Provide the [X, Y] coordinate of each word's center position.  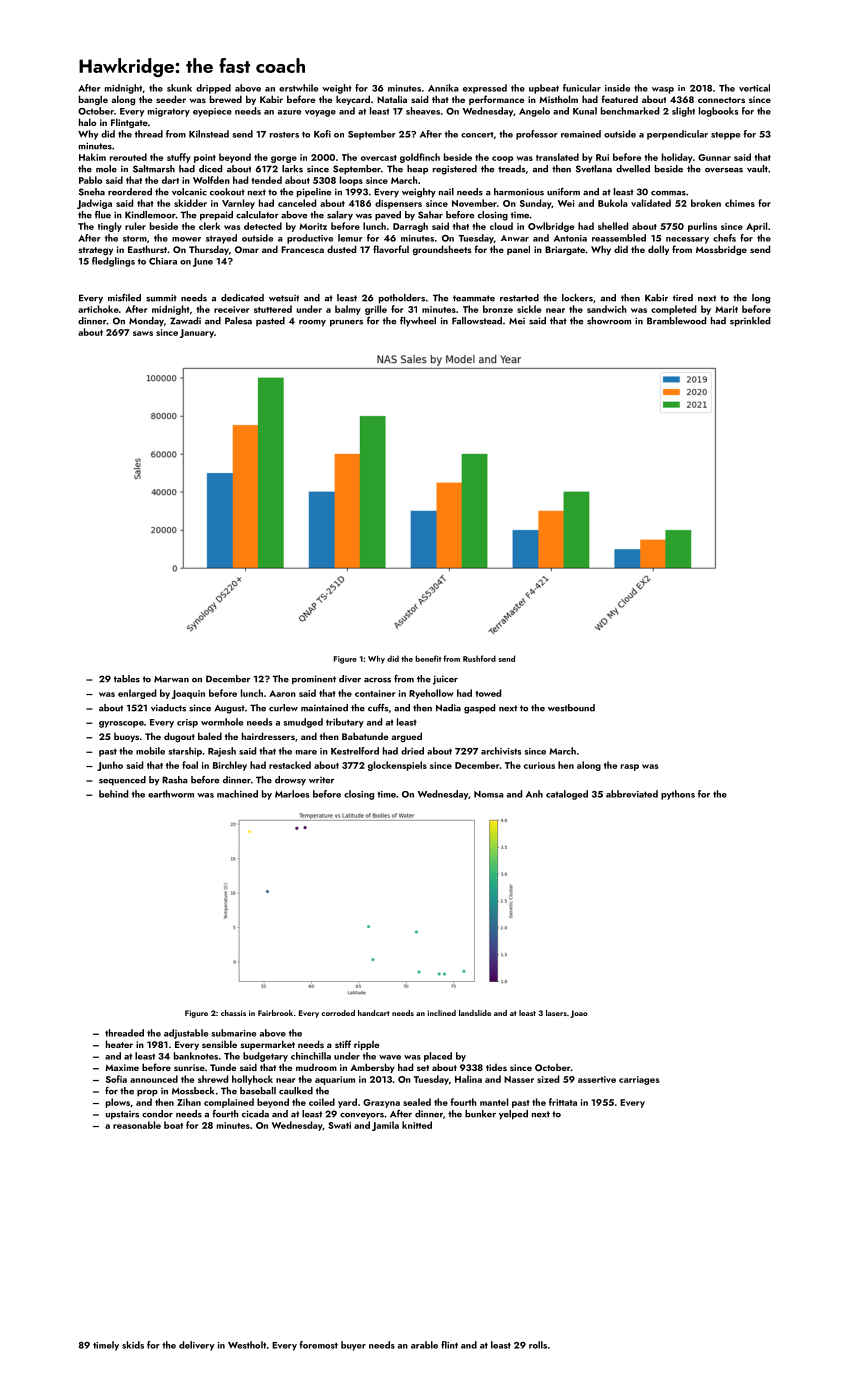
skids [133, 1345]
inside [617, 88]
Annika [443, 88]
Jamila [385, 1126]
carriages [639, 1080]
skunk [179, 88]
